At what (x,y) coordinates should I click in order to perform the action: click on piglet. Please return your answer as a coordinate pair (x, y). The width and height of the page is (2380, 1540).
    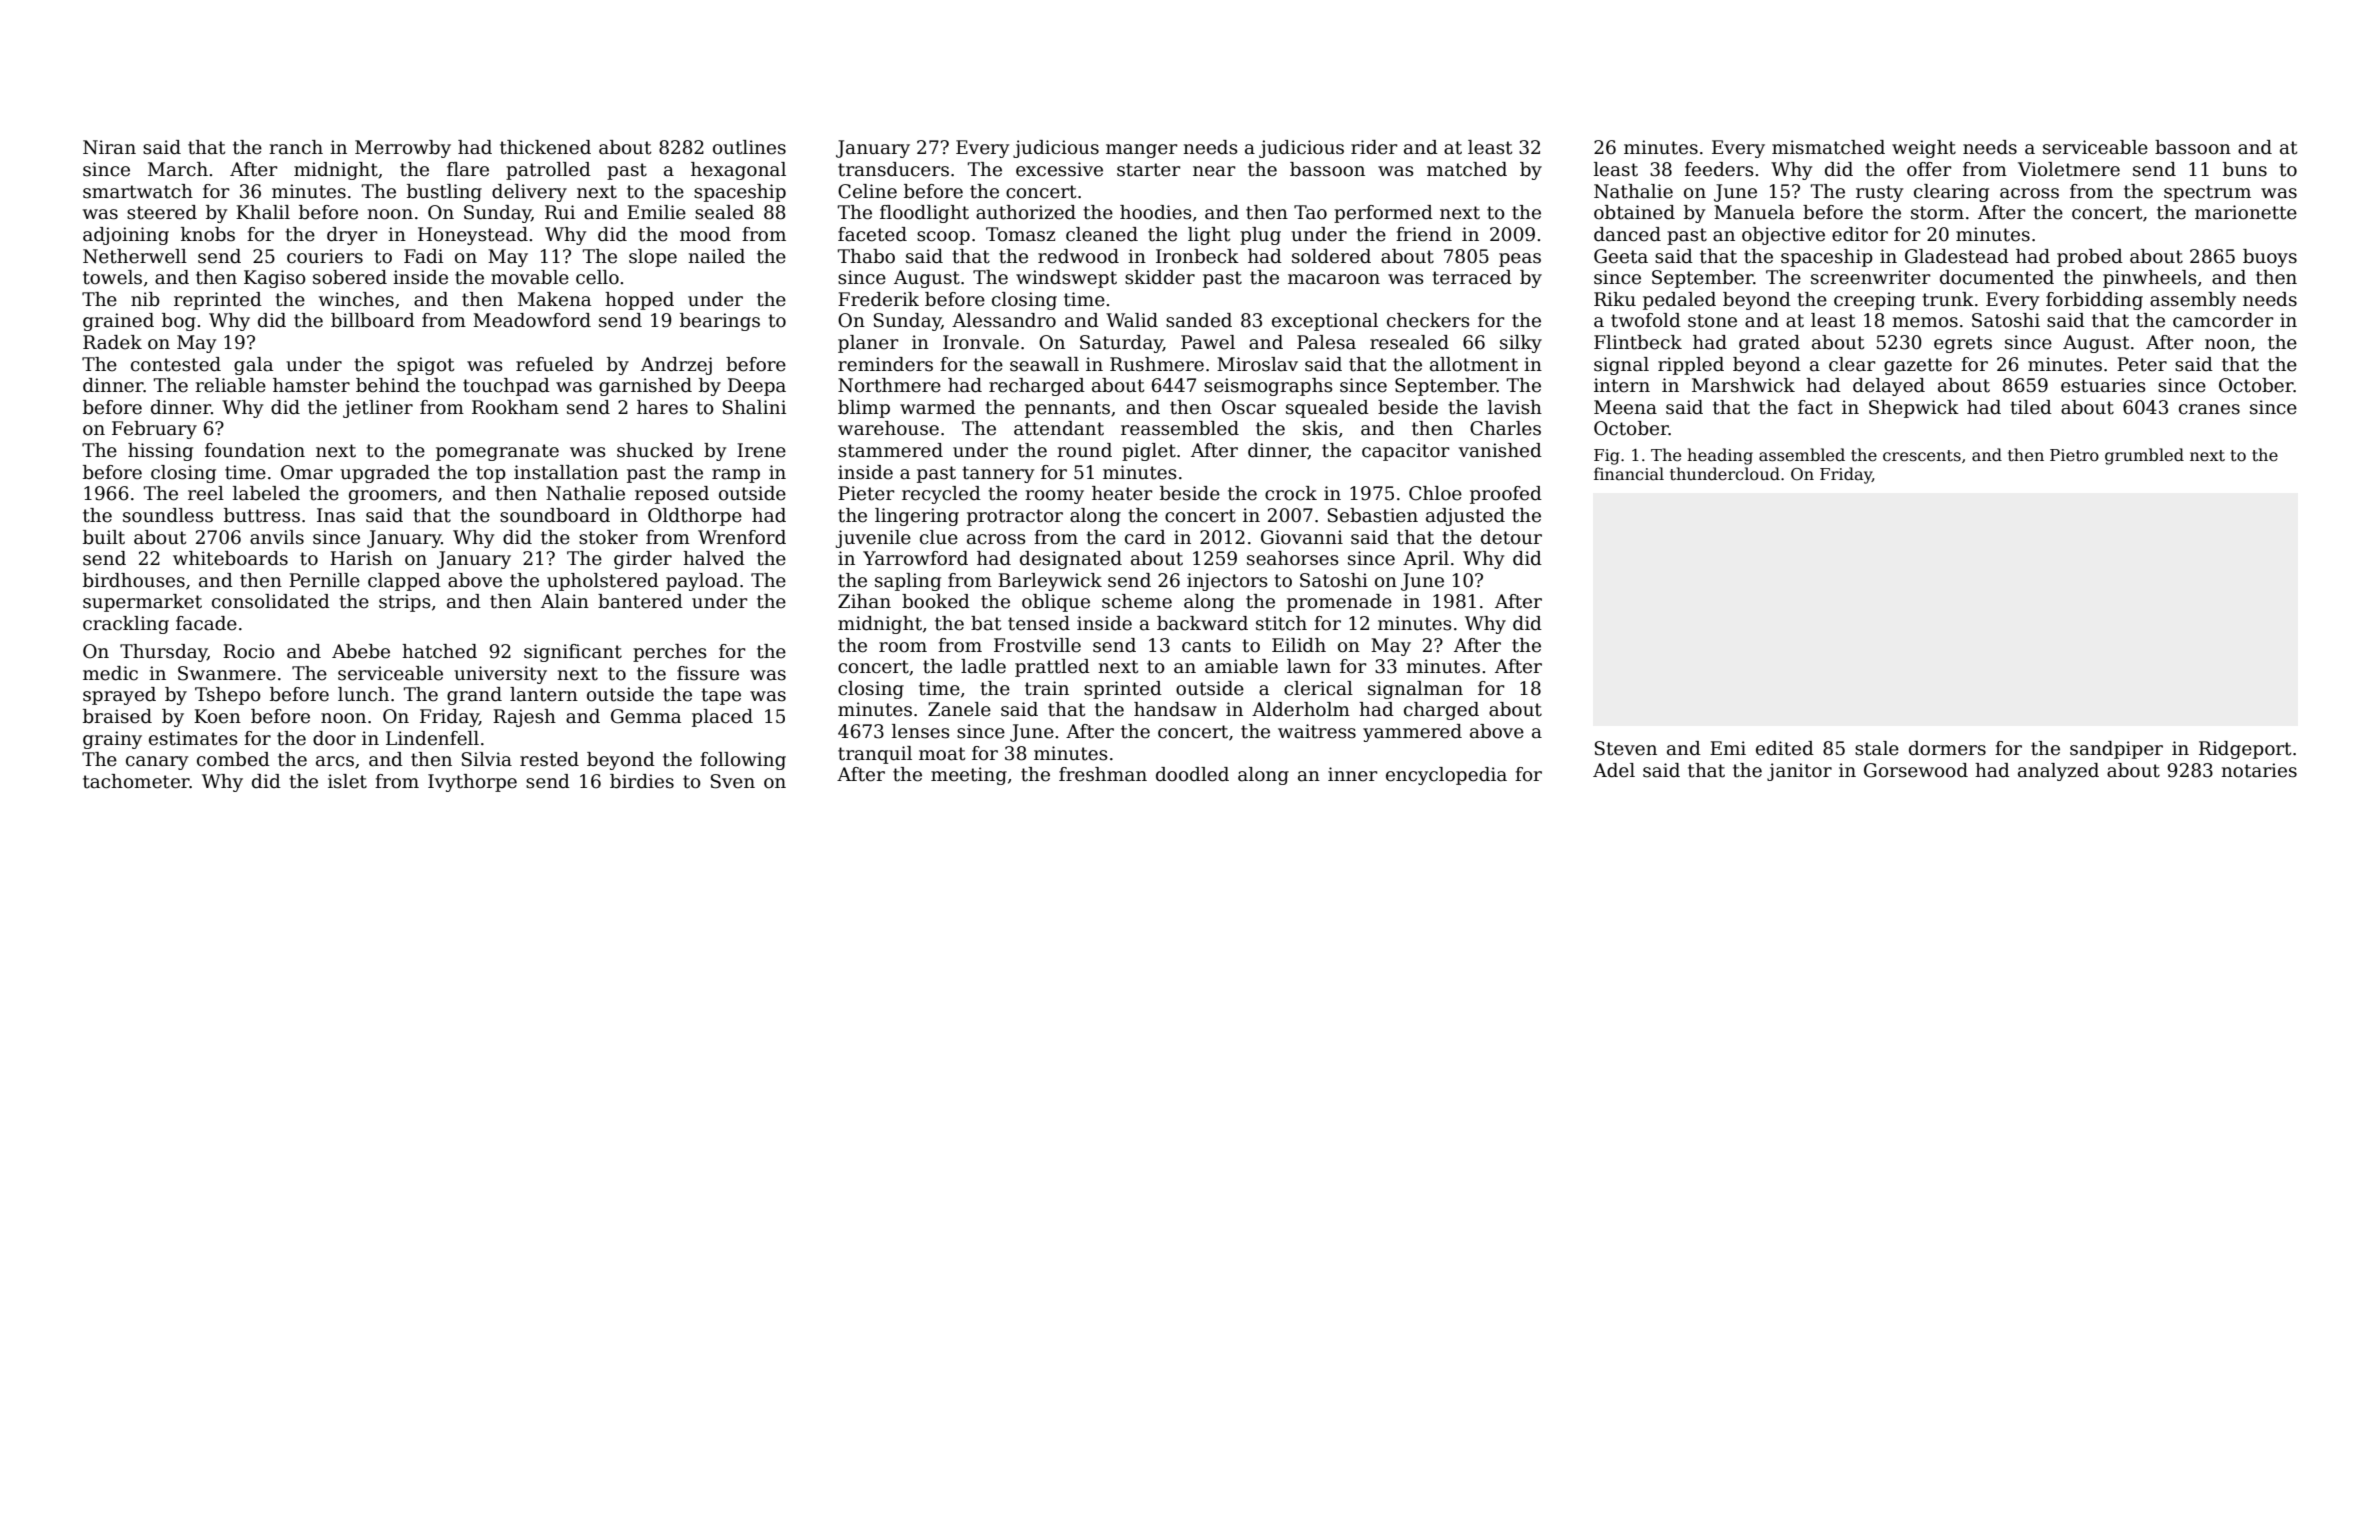
    Looking at the image, I should click on (1149, 452).
